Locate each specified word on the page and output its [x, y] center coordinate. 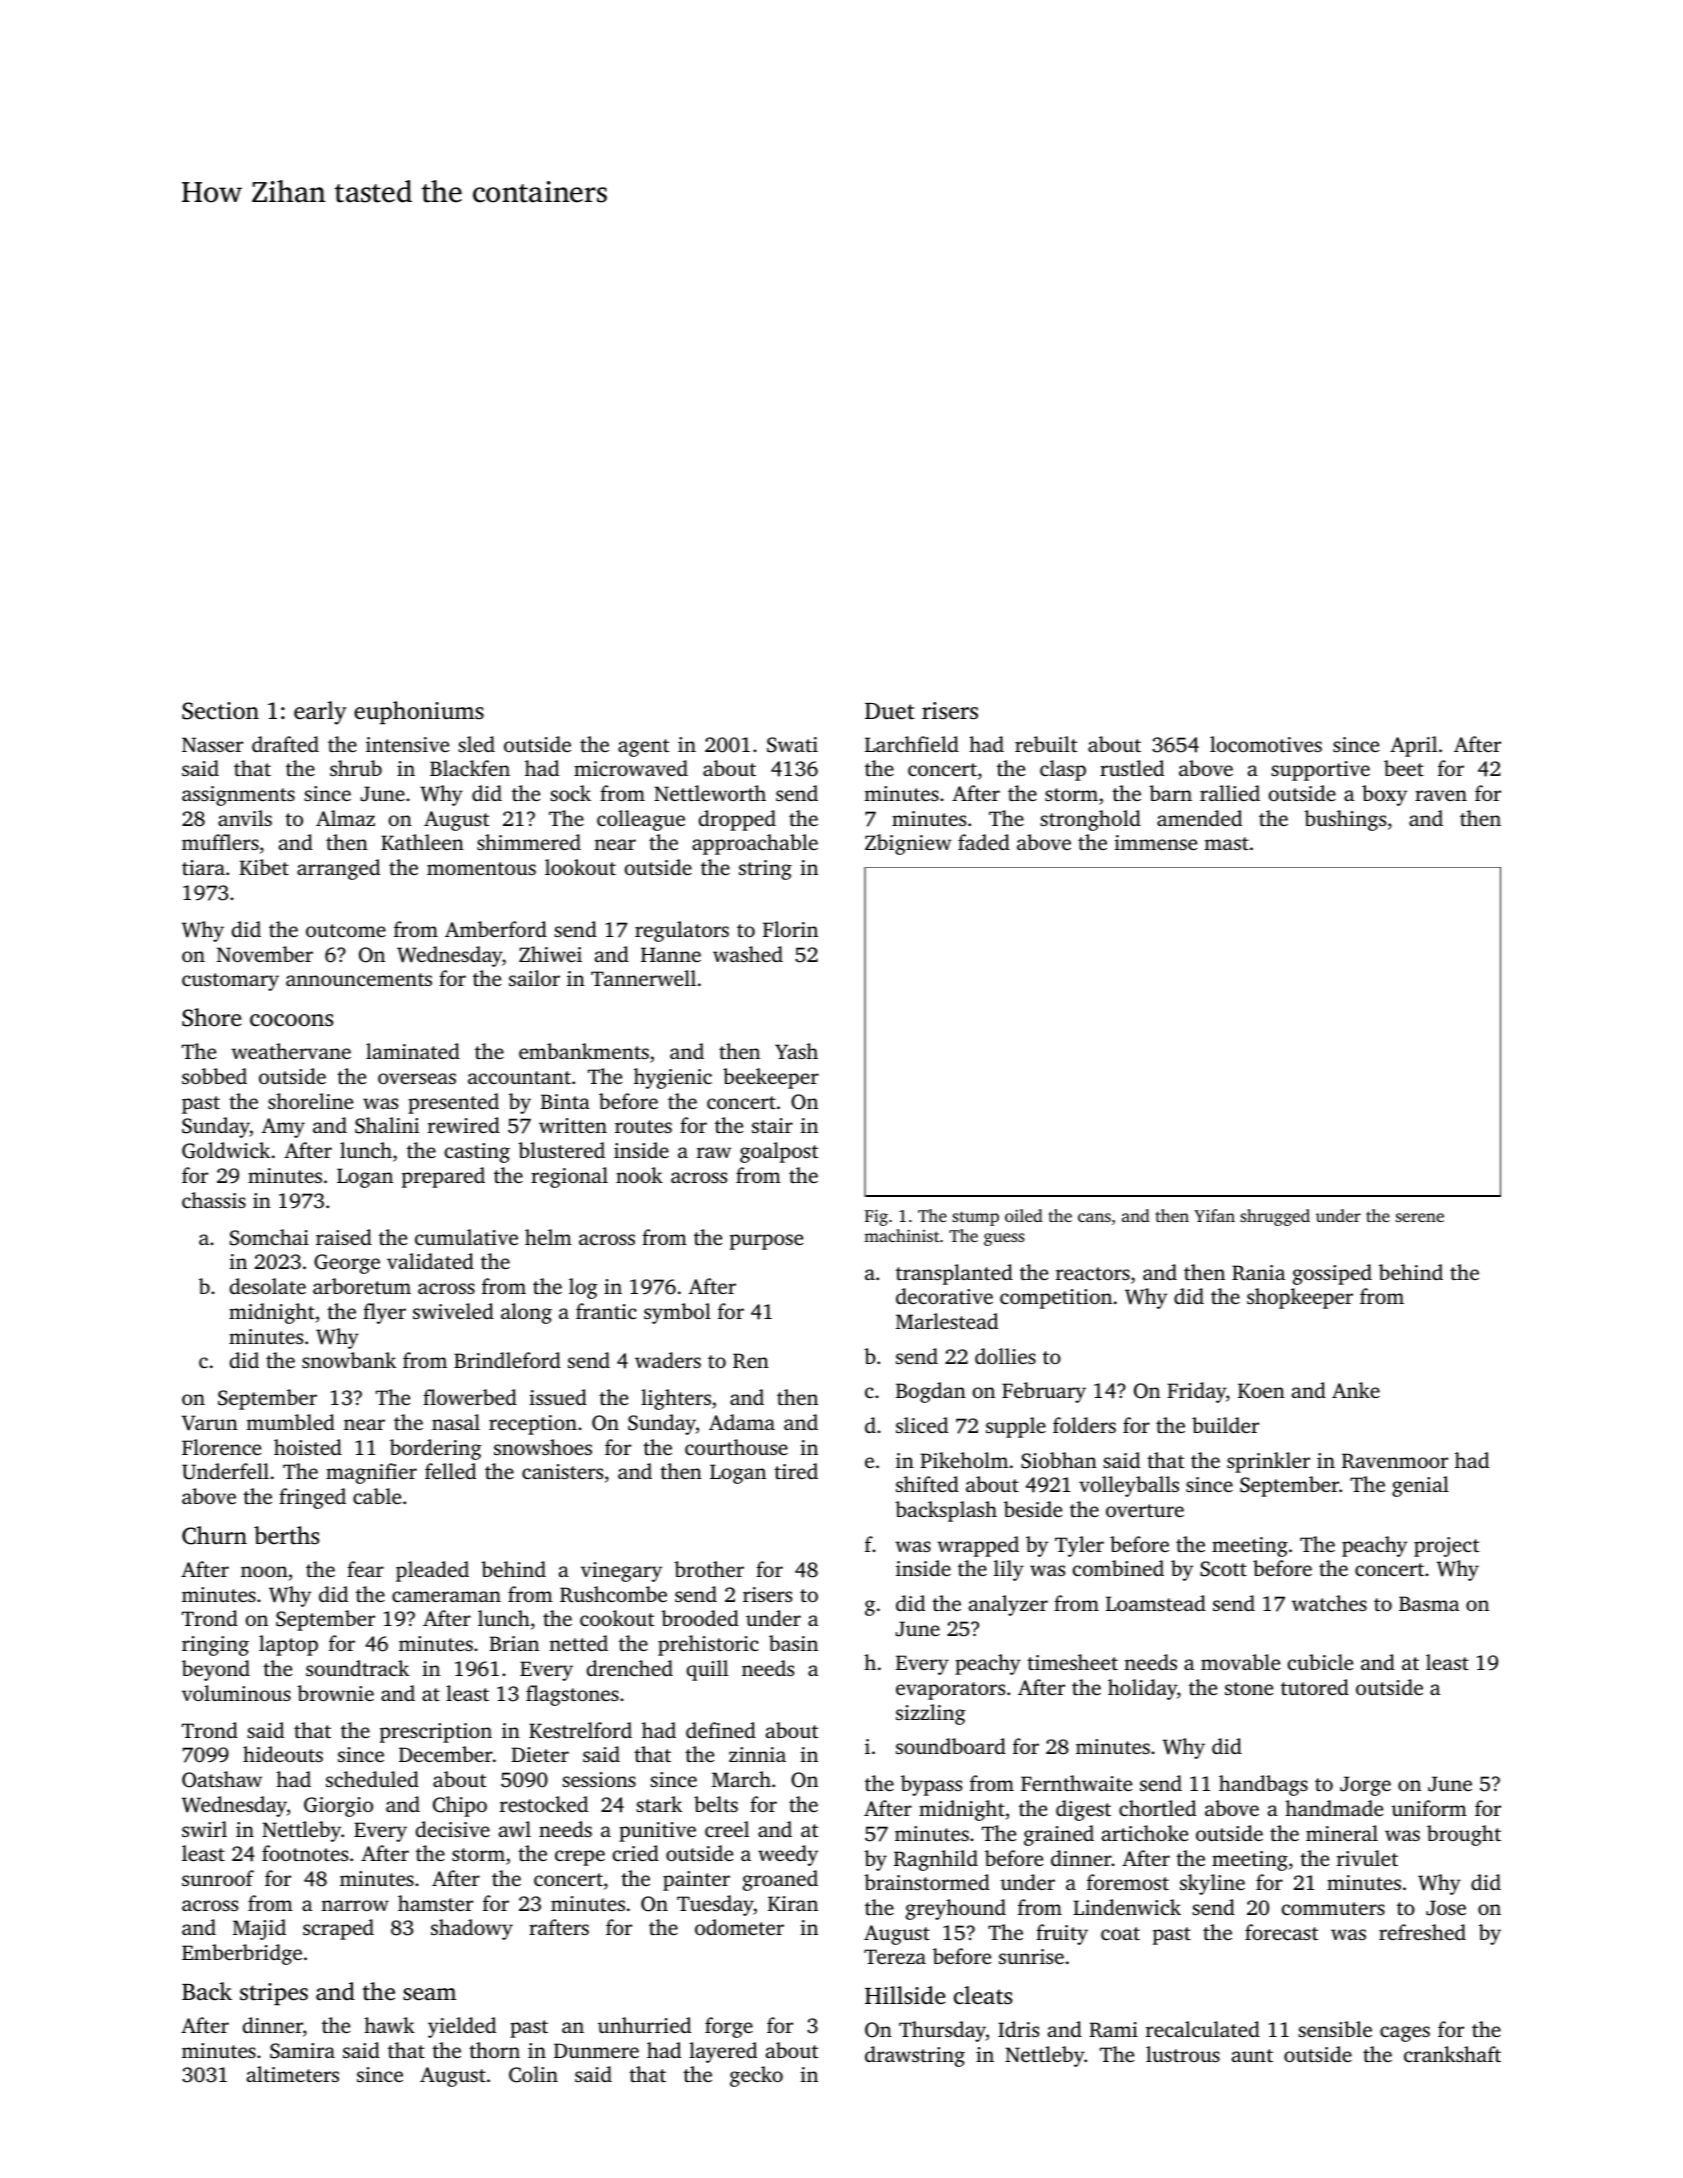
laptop [288, 1645]
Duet [890, 711]
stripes [274, 1994]
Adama [742, 1422]
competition [1056, 1299]
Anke [1356, 1390]
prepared [443, 1177]
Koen [1261, 1390]
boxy [1384, 795]
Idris [1018, 2029]
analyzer [1008, 1605]
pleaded [432, 1571]
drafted [285, 744]
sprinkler [1268, 1462]
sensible [1335, 2029]
